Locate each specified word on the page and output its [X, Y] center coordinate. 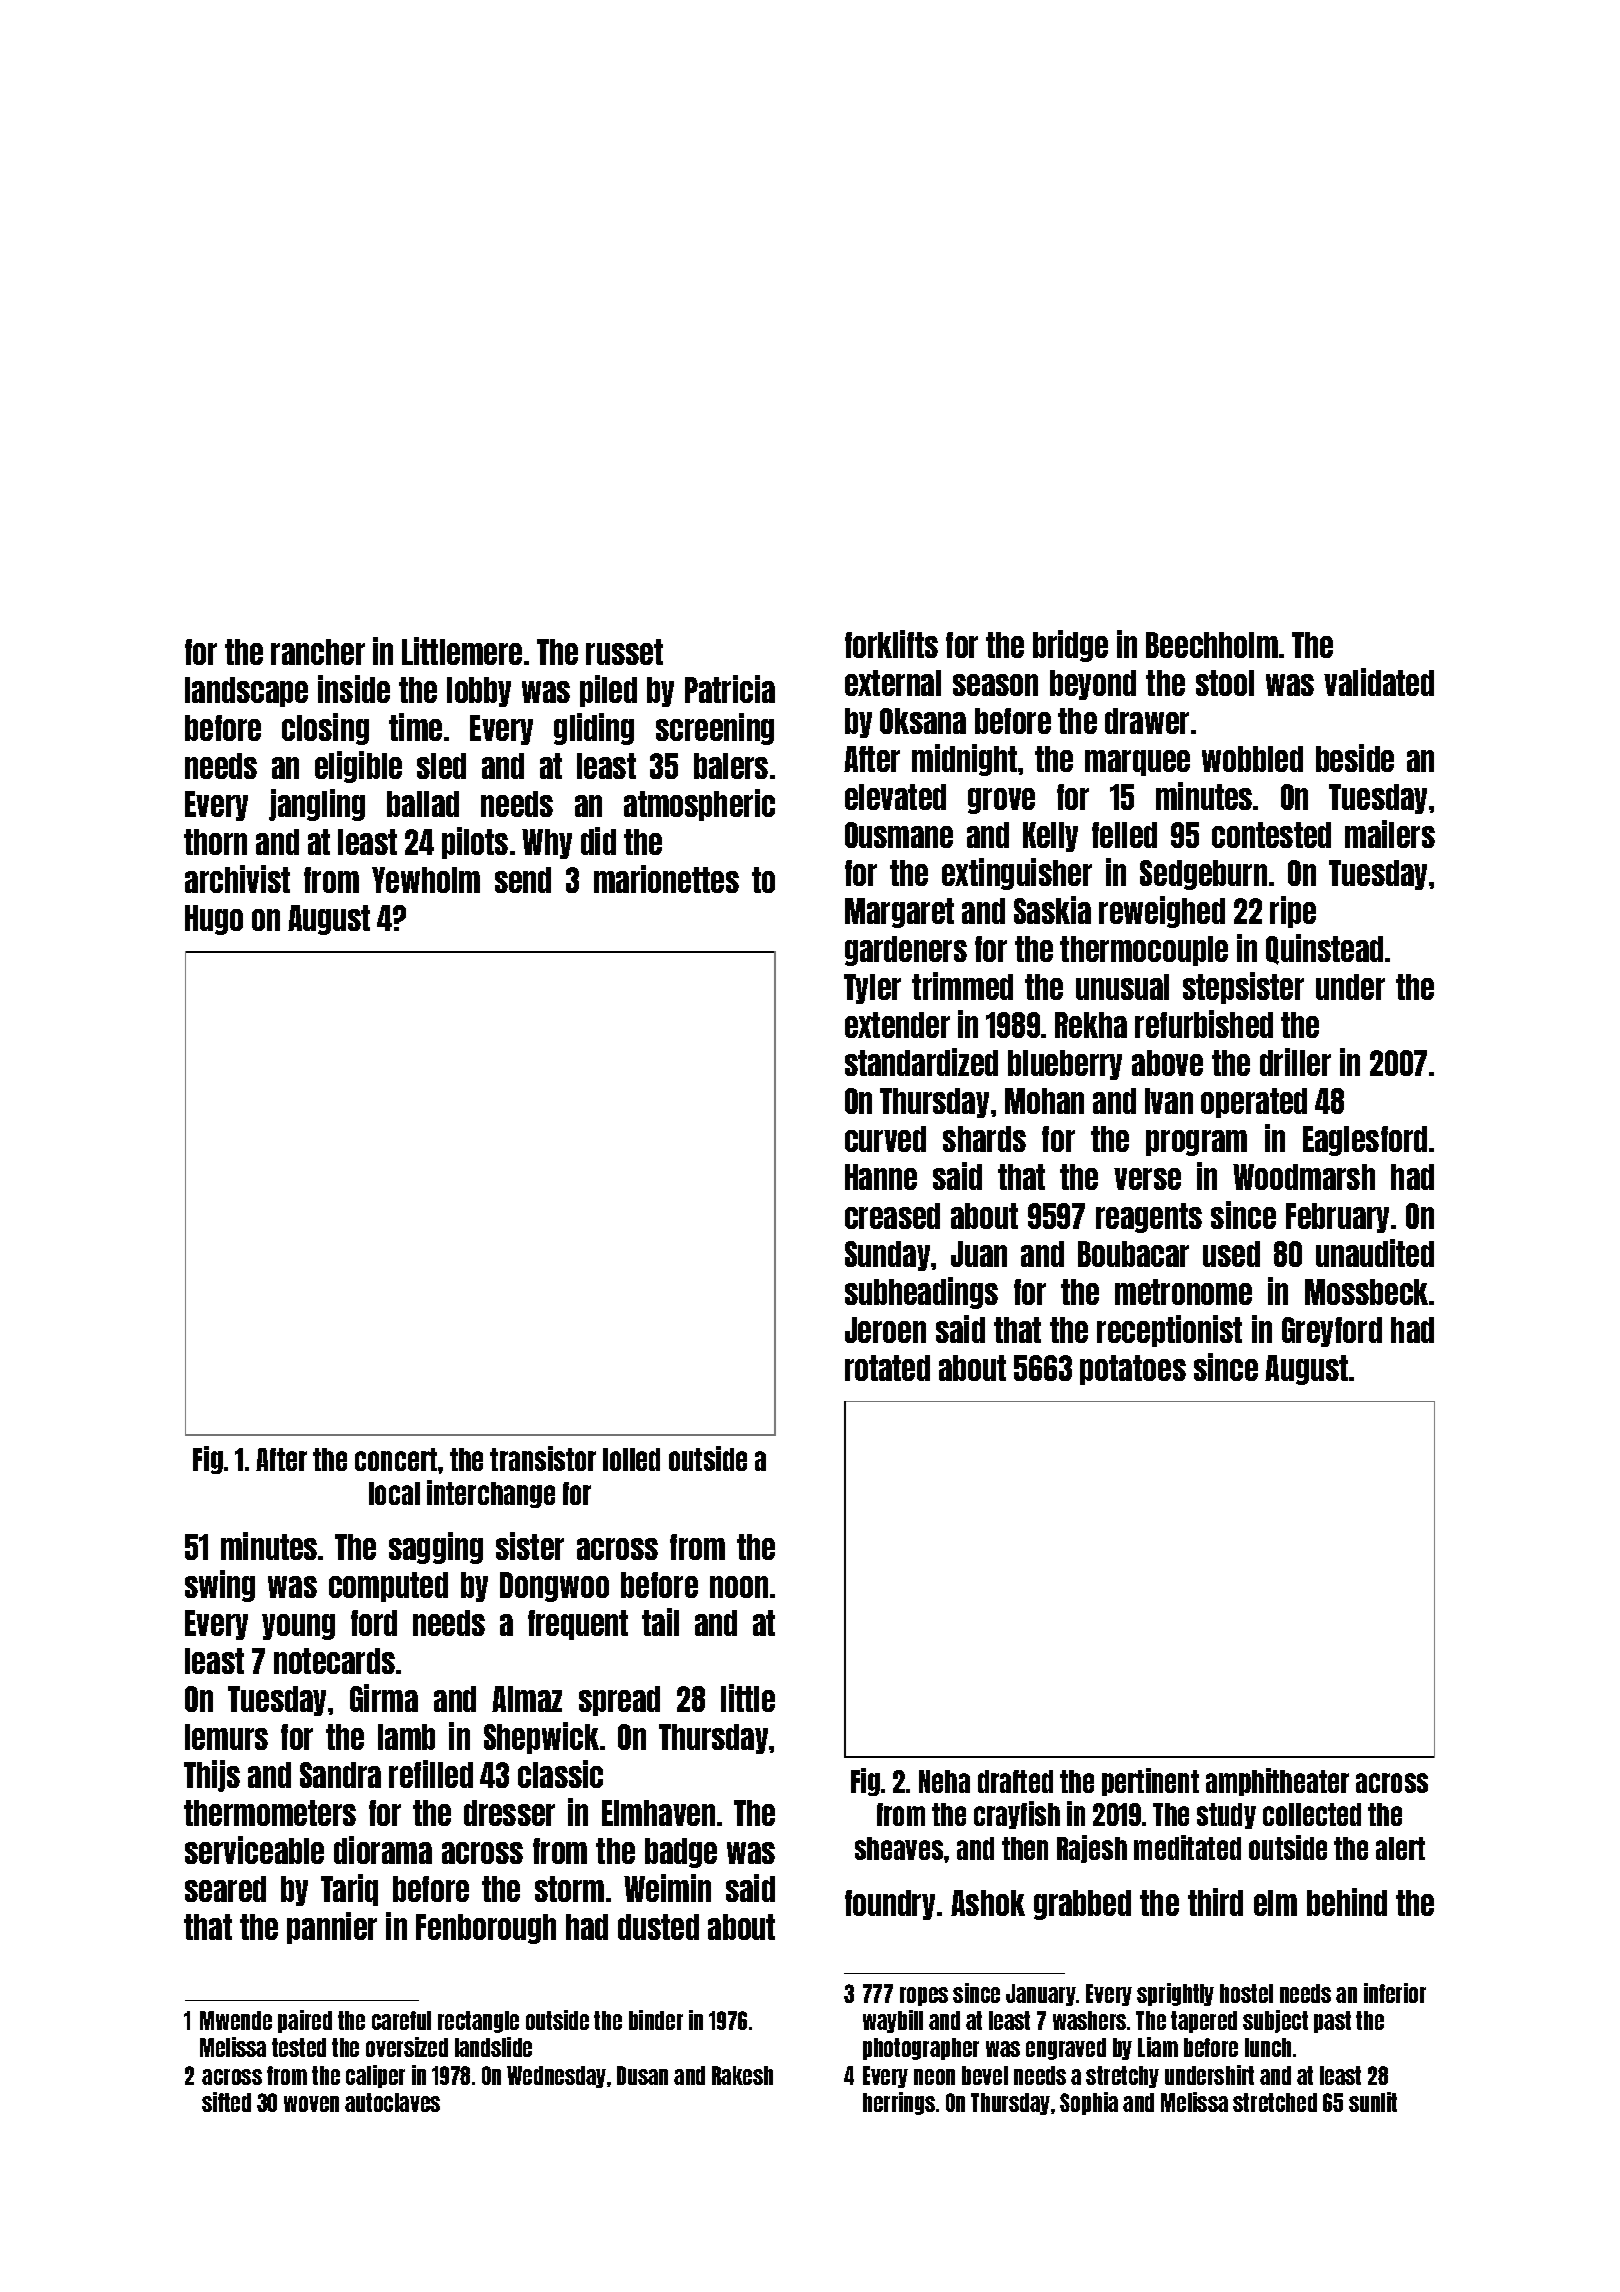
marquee [1137, 763]
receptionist [1169, 1331]
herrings [899, 2103]
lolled [631, 1459]
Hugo [214, 920]
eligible [358, 767]
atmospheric [699, 805]
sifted [226, 2102]
